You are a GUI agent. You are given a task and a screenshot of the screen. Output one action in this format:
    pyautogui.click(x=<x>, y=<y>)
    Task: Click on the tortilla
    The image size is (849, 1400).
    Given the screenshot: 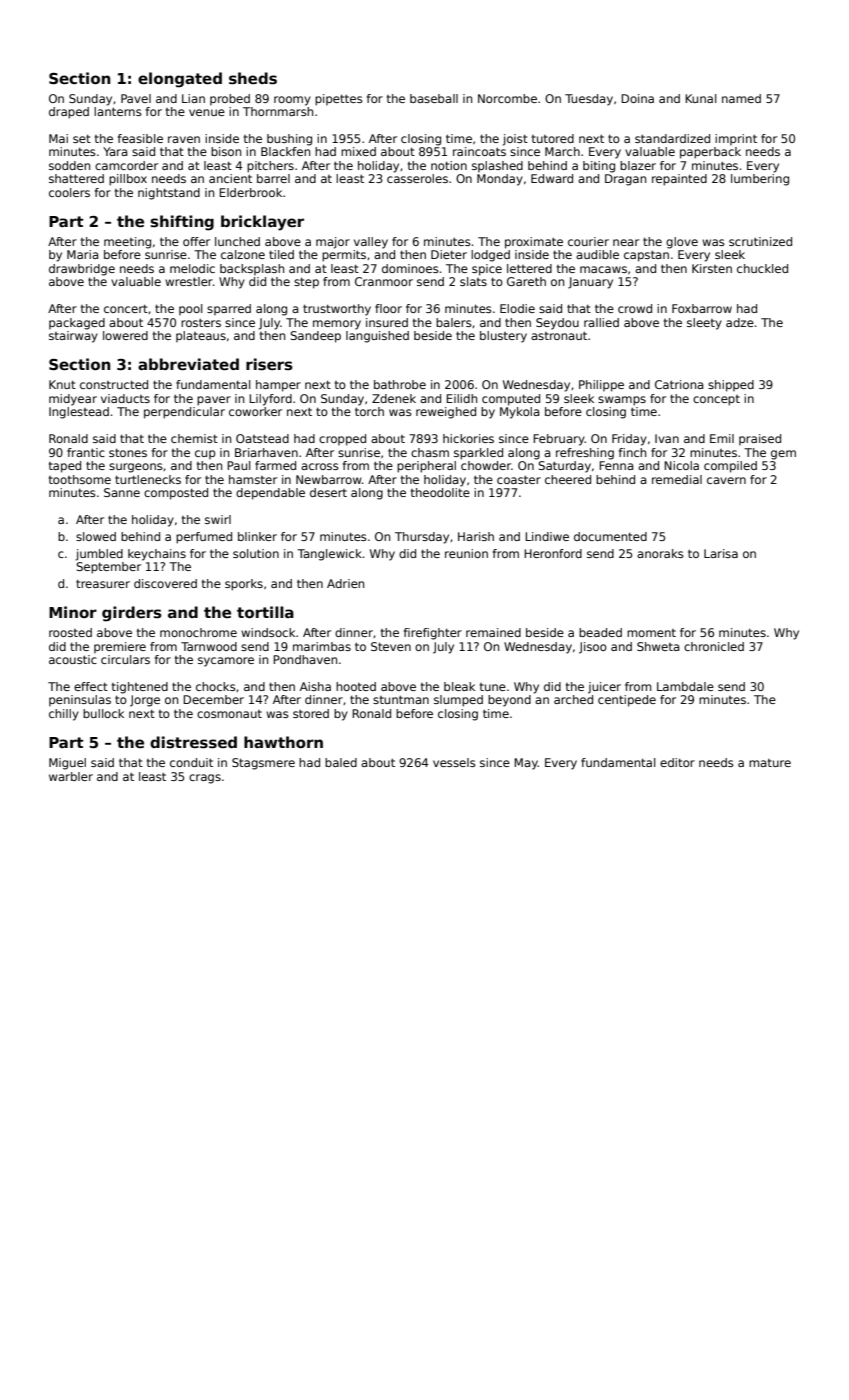 What is the action you would take?
    pyautogui.click(x=265, y=612)
